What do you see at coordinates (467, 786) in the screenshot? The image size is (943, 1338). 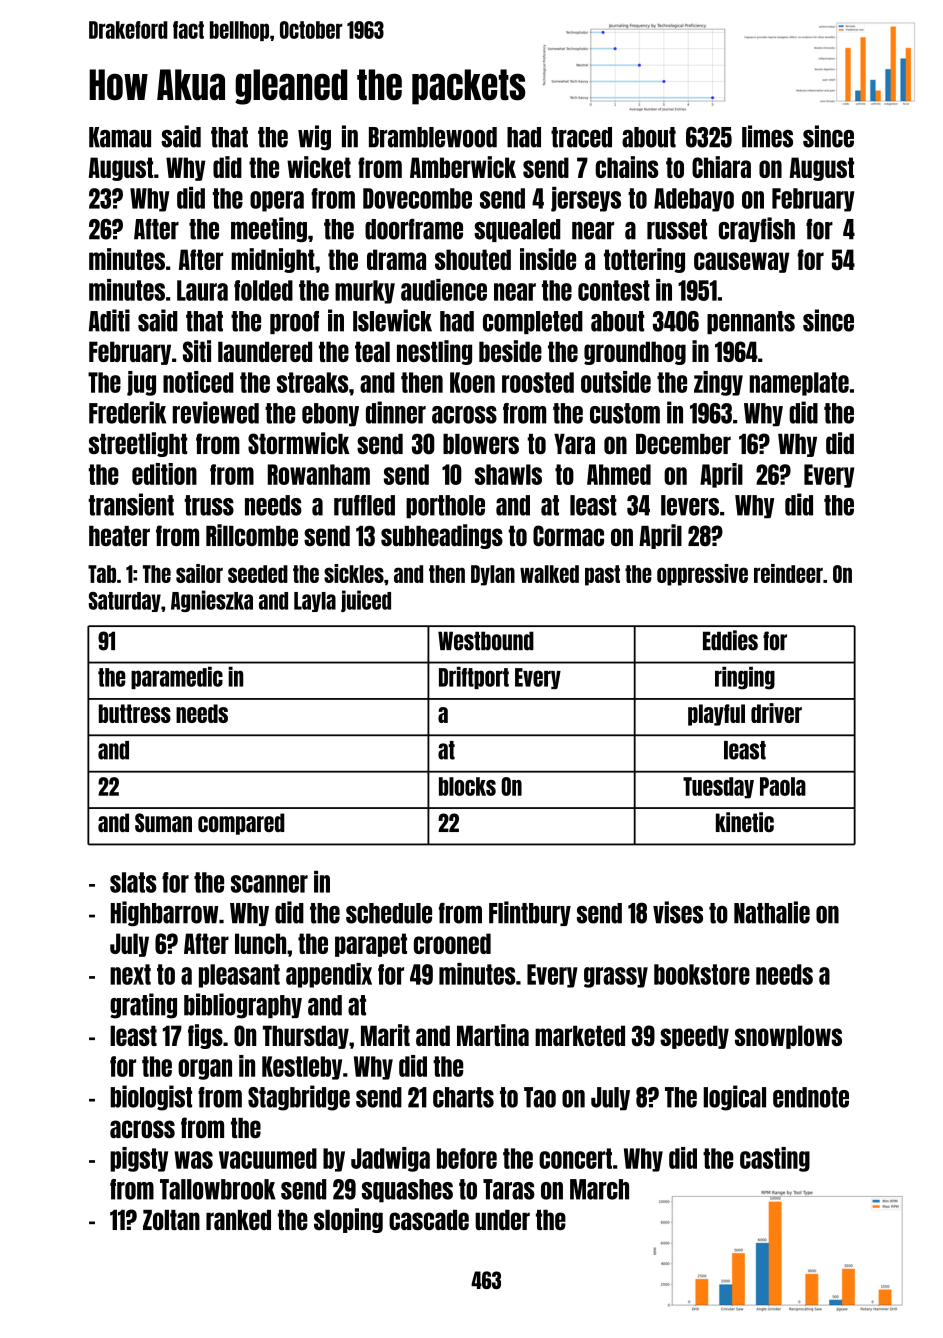 I see `blocks` at bounding box center [467, 786].
